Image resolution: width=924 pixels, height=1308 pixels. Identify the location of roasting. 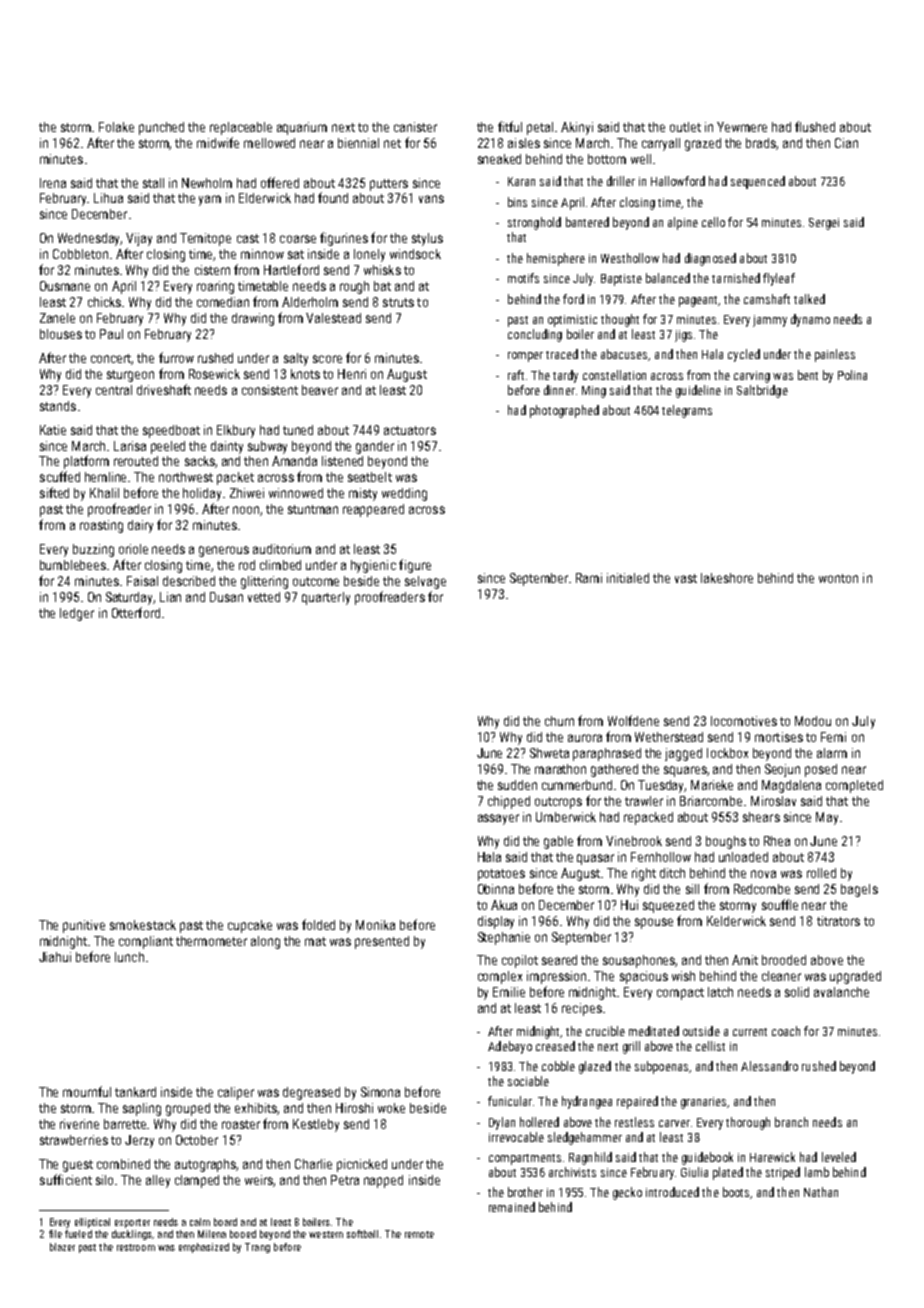
(101, 526).
